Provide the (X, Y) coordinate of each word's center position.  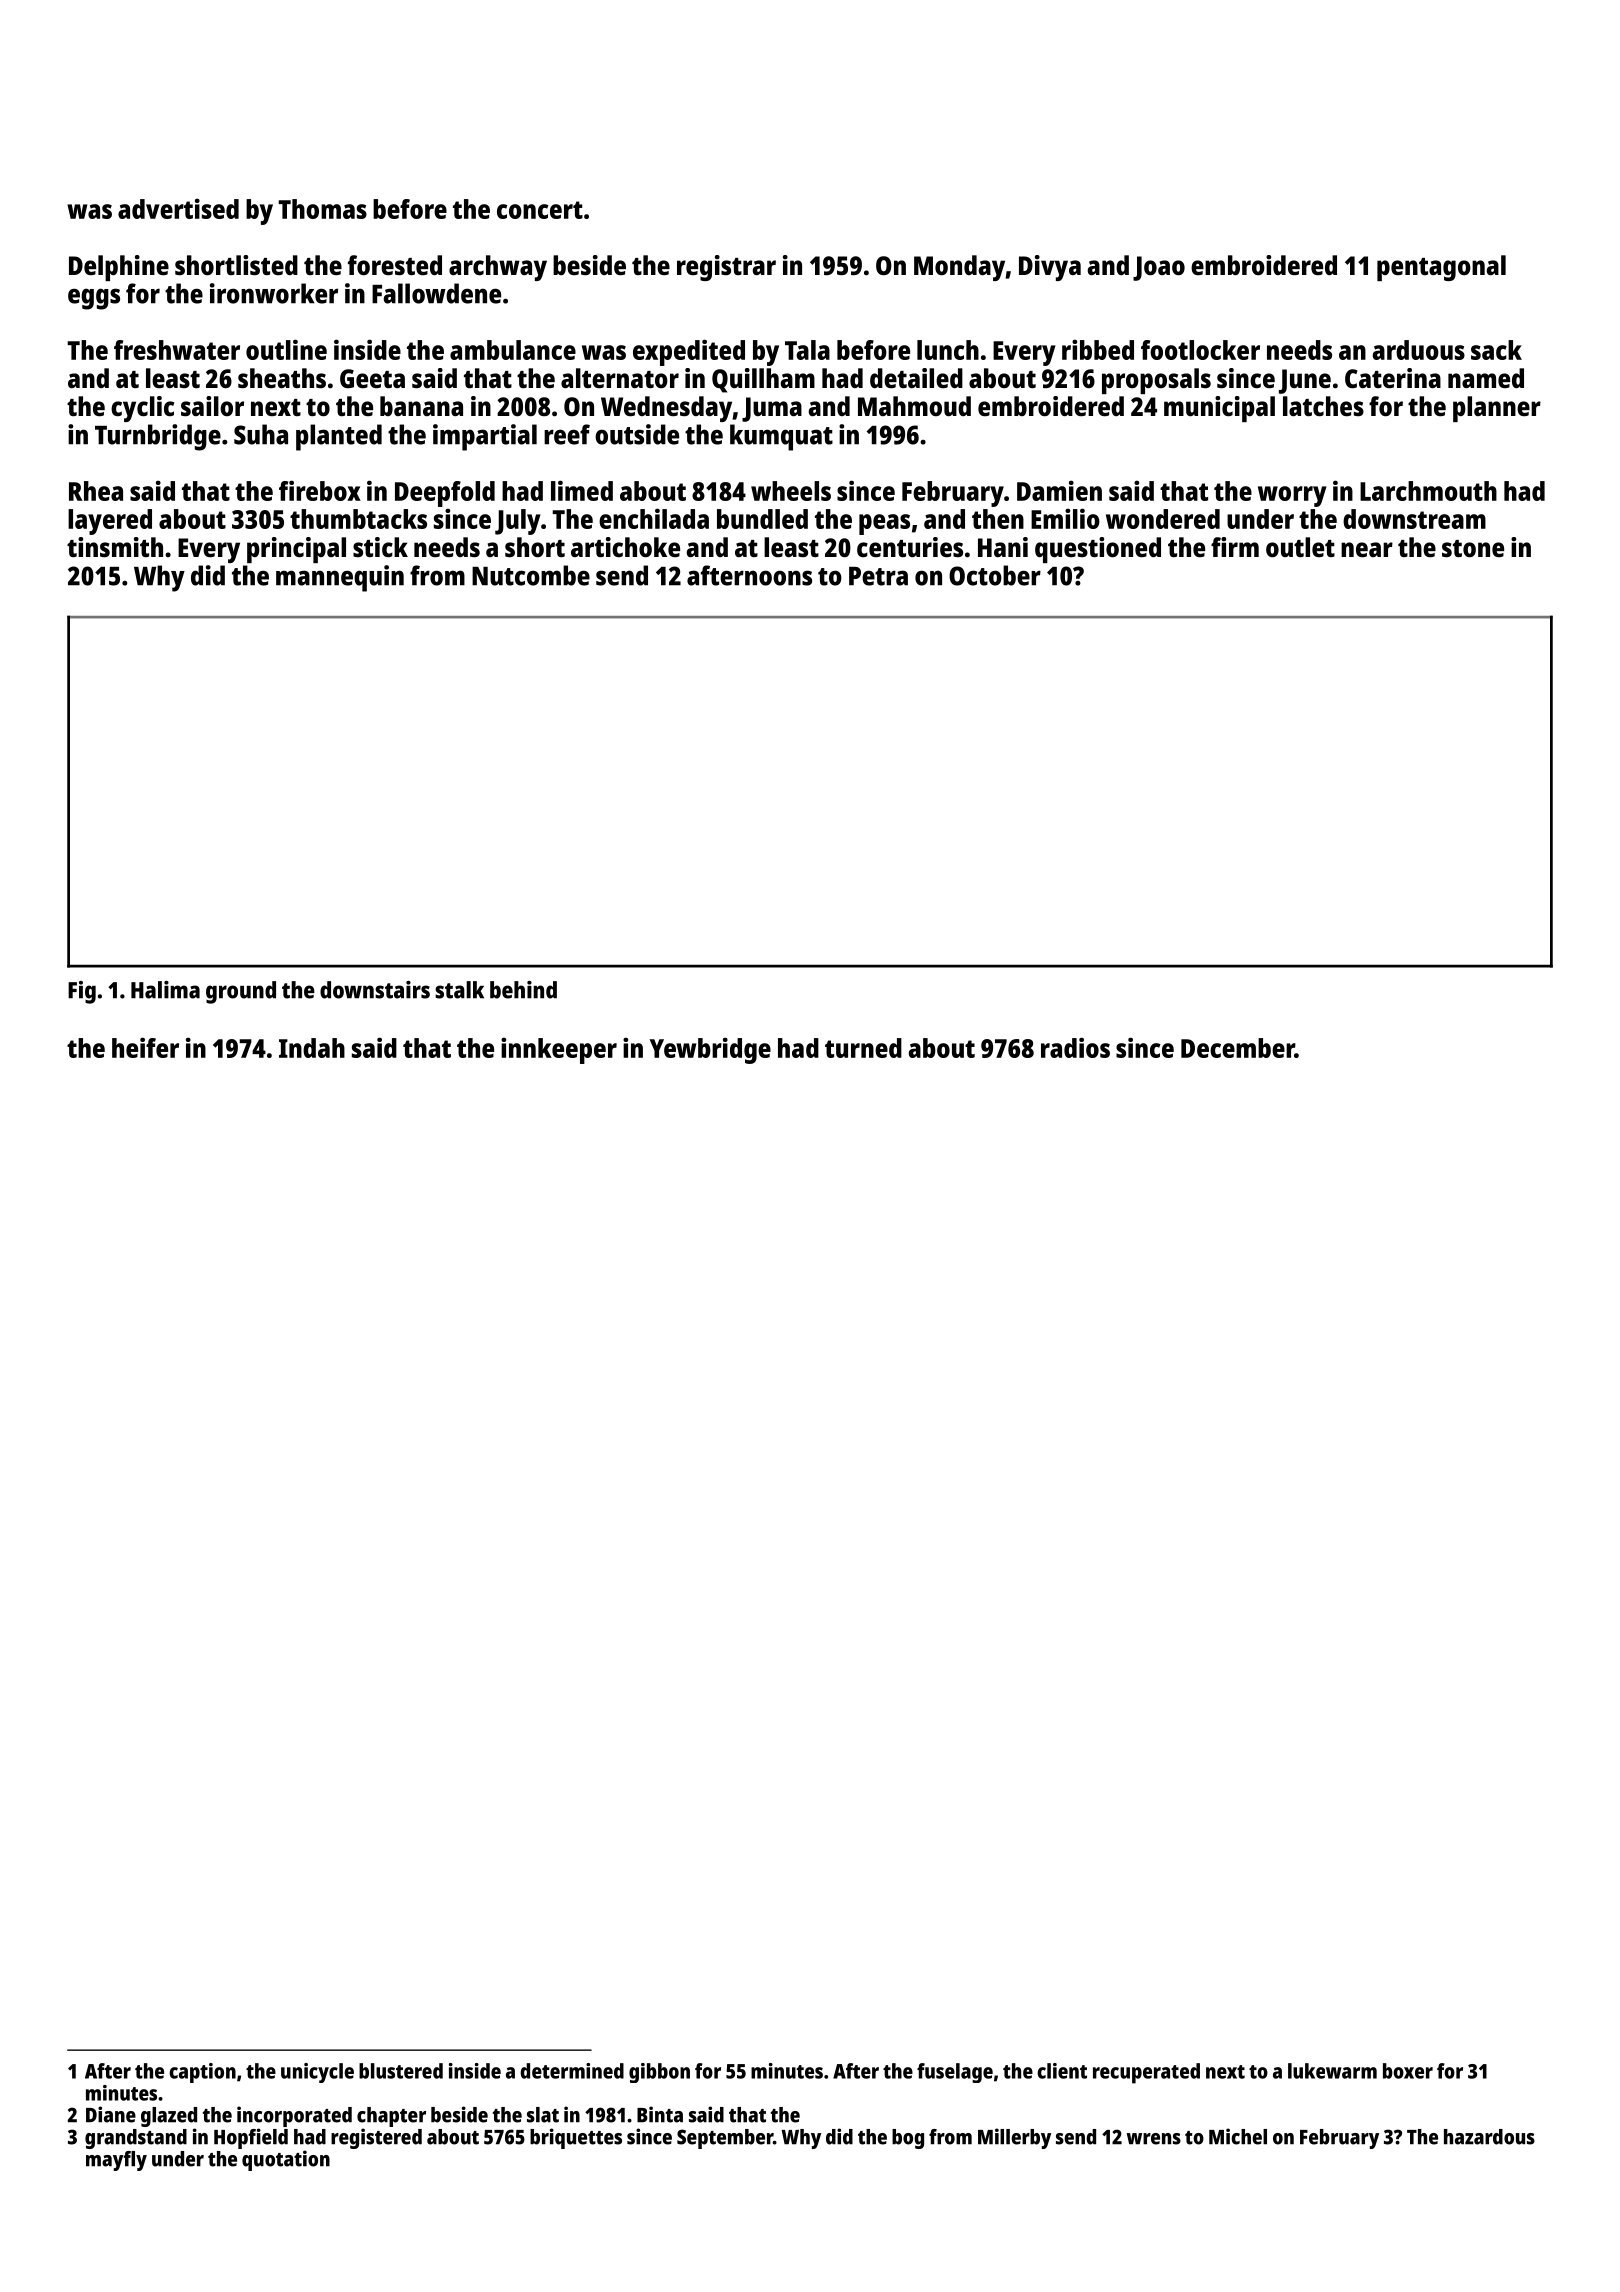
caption (202, 2073)
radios (1075, 1047)
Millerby (1014, 2138)
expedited (689, 352)
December (1238, 1048)
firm (1235, 547)
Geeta (372, 379)
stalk (459, 990)
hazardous (1489, 2137)
